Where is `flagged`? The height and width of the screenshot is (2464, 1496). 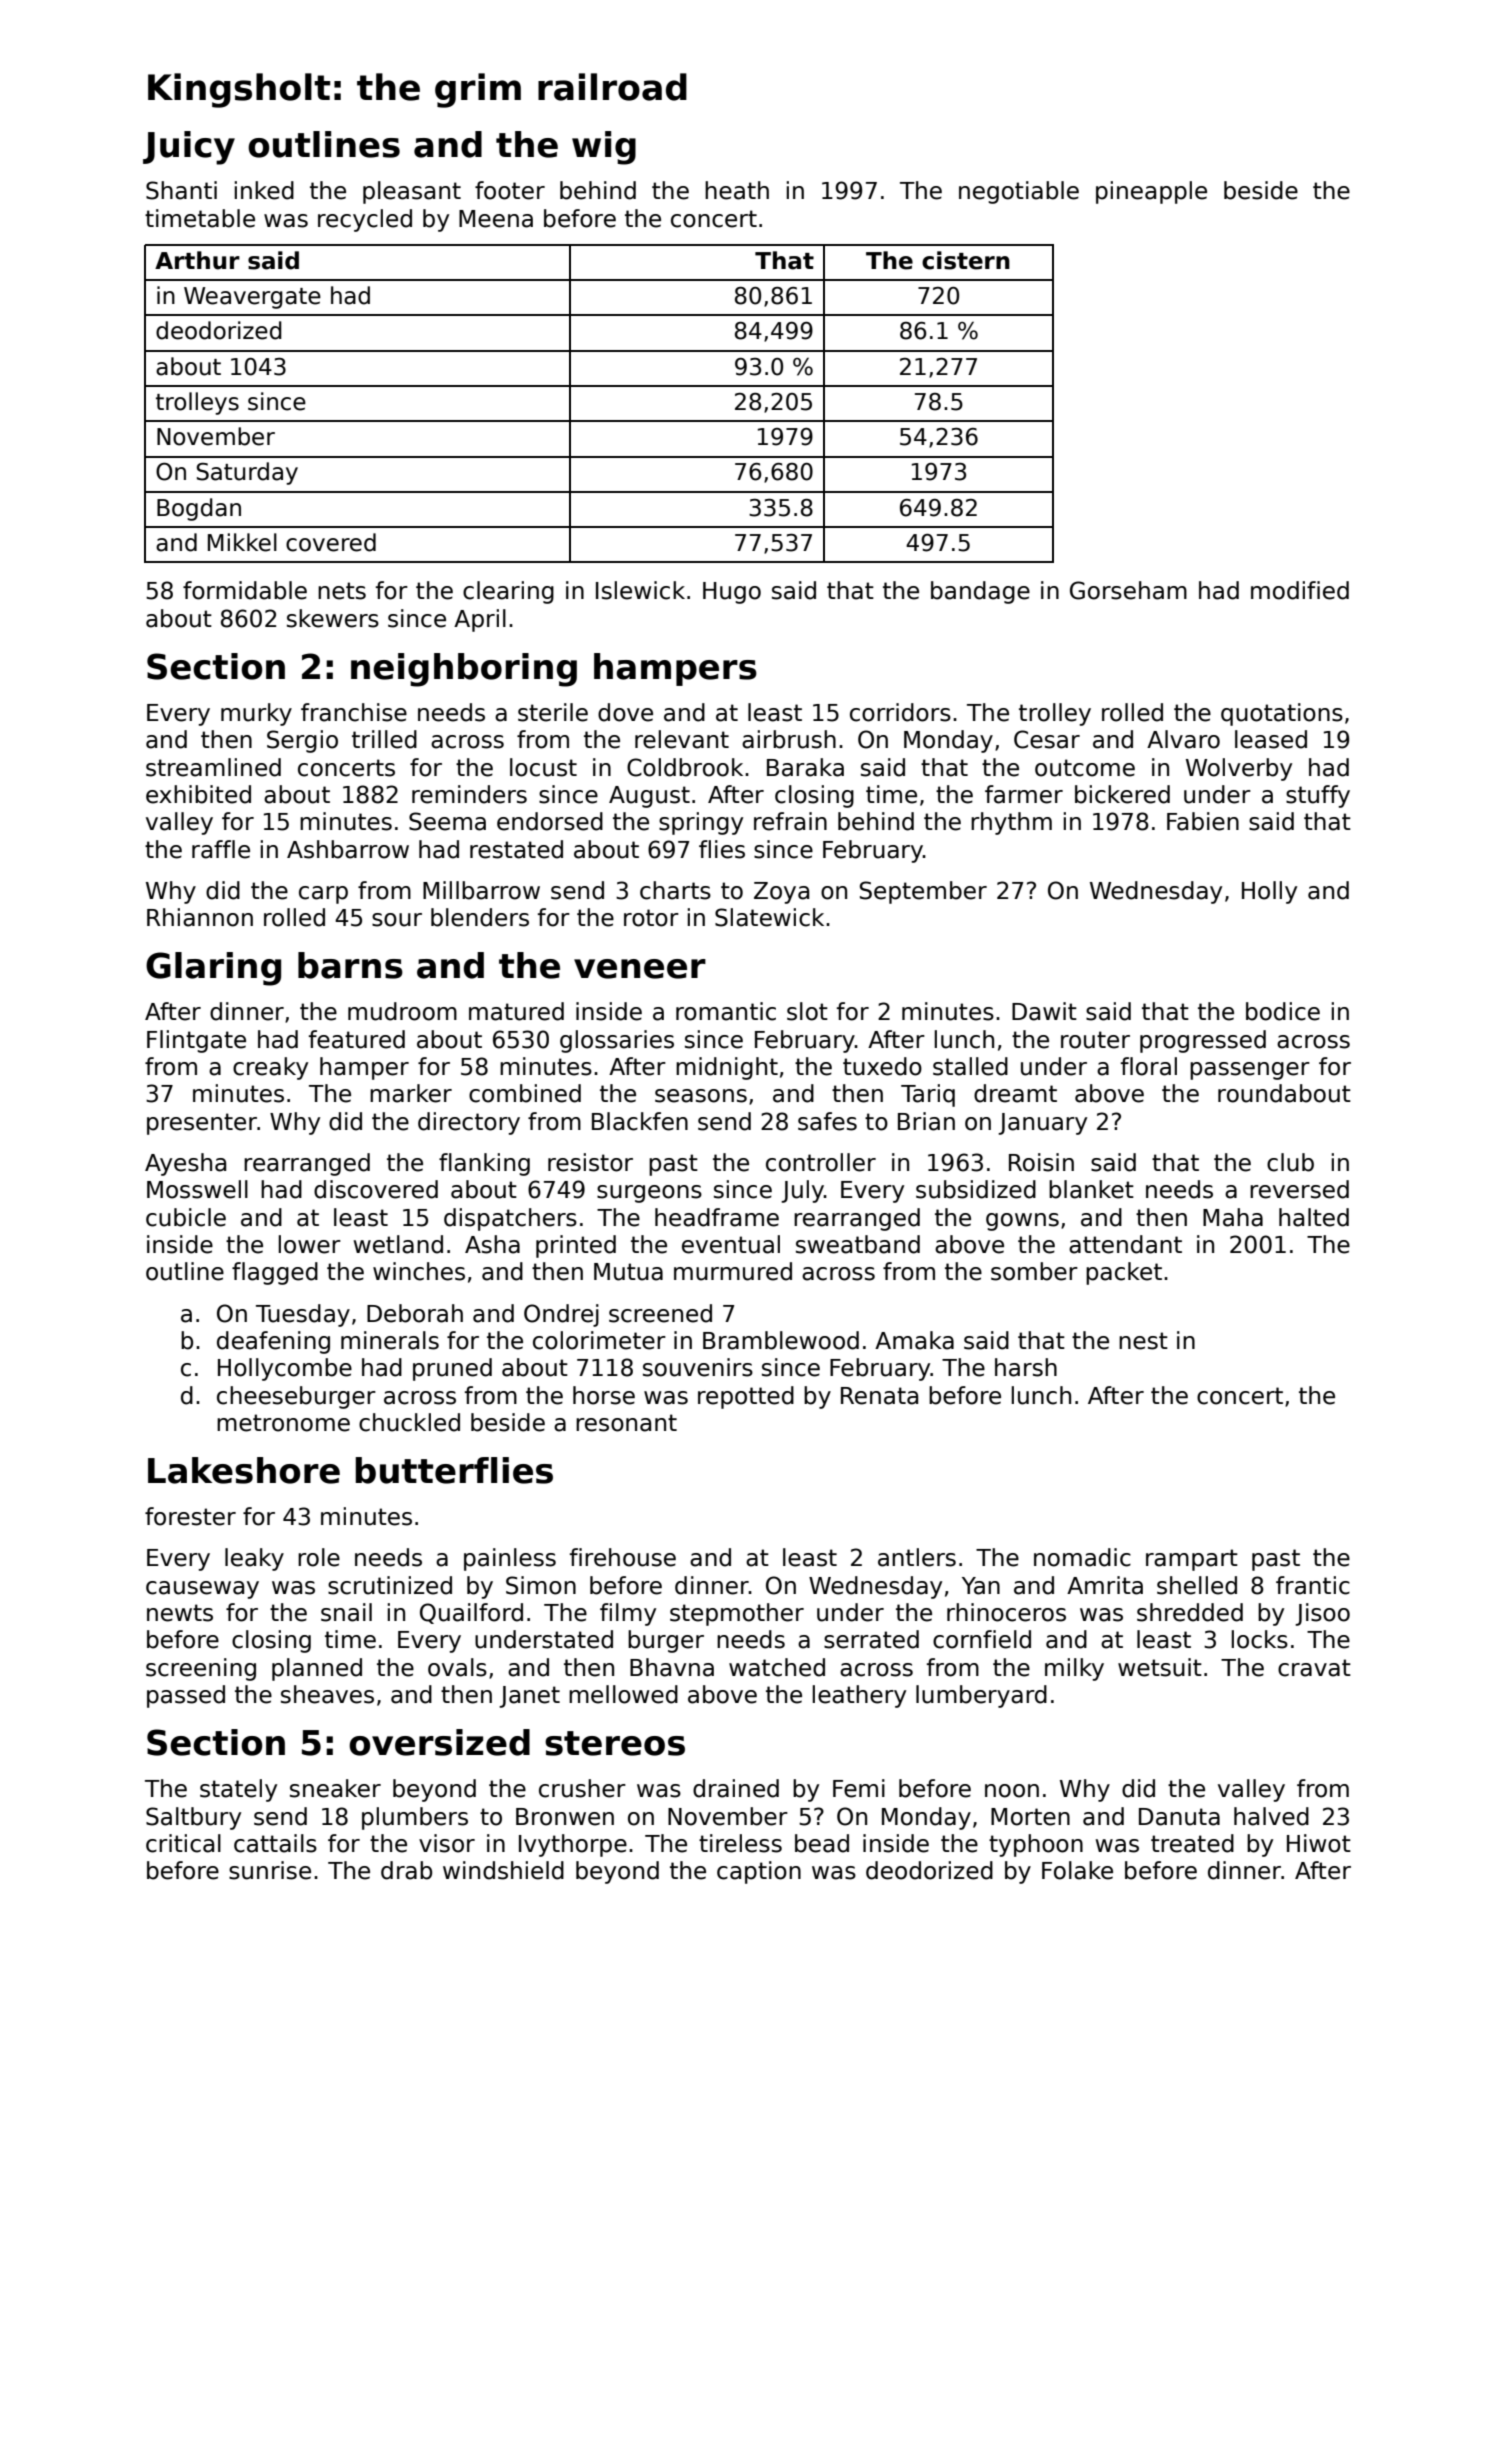
flagged is located at coordinates (275, 1273).
